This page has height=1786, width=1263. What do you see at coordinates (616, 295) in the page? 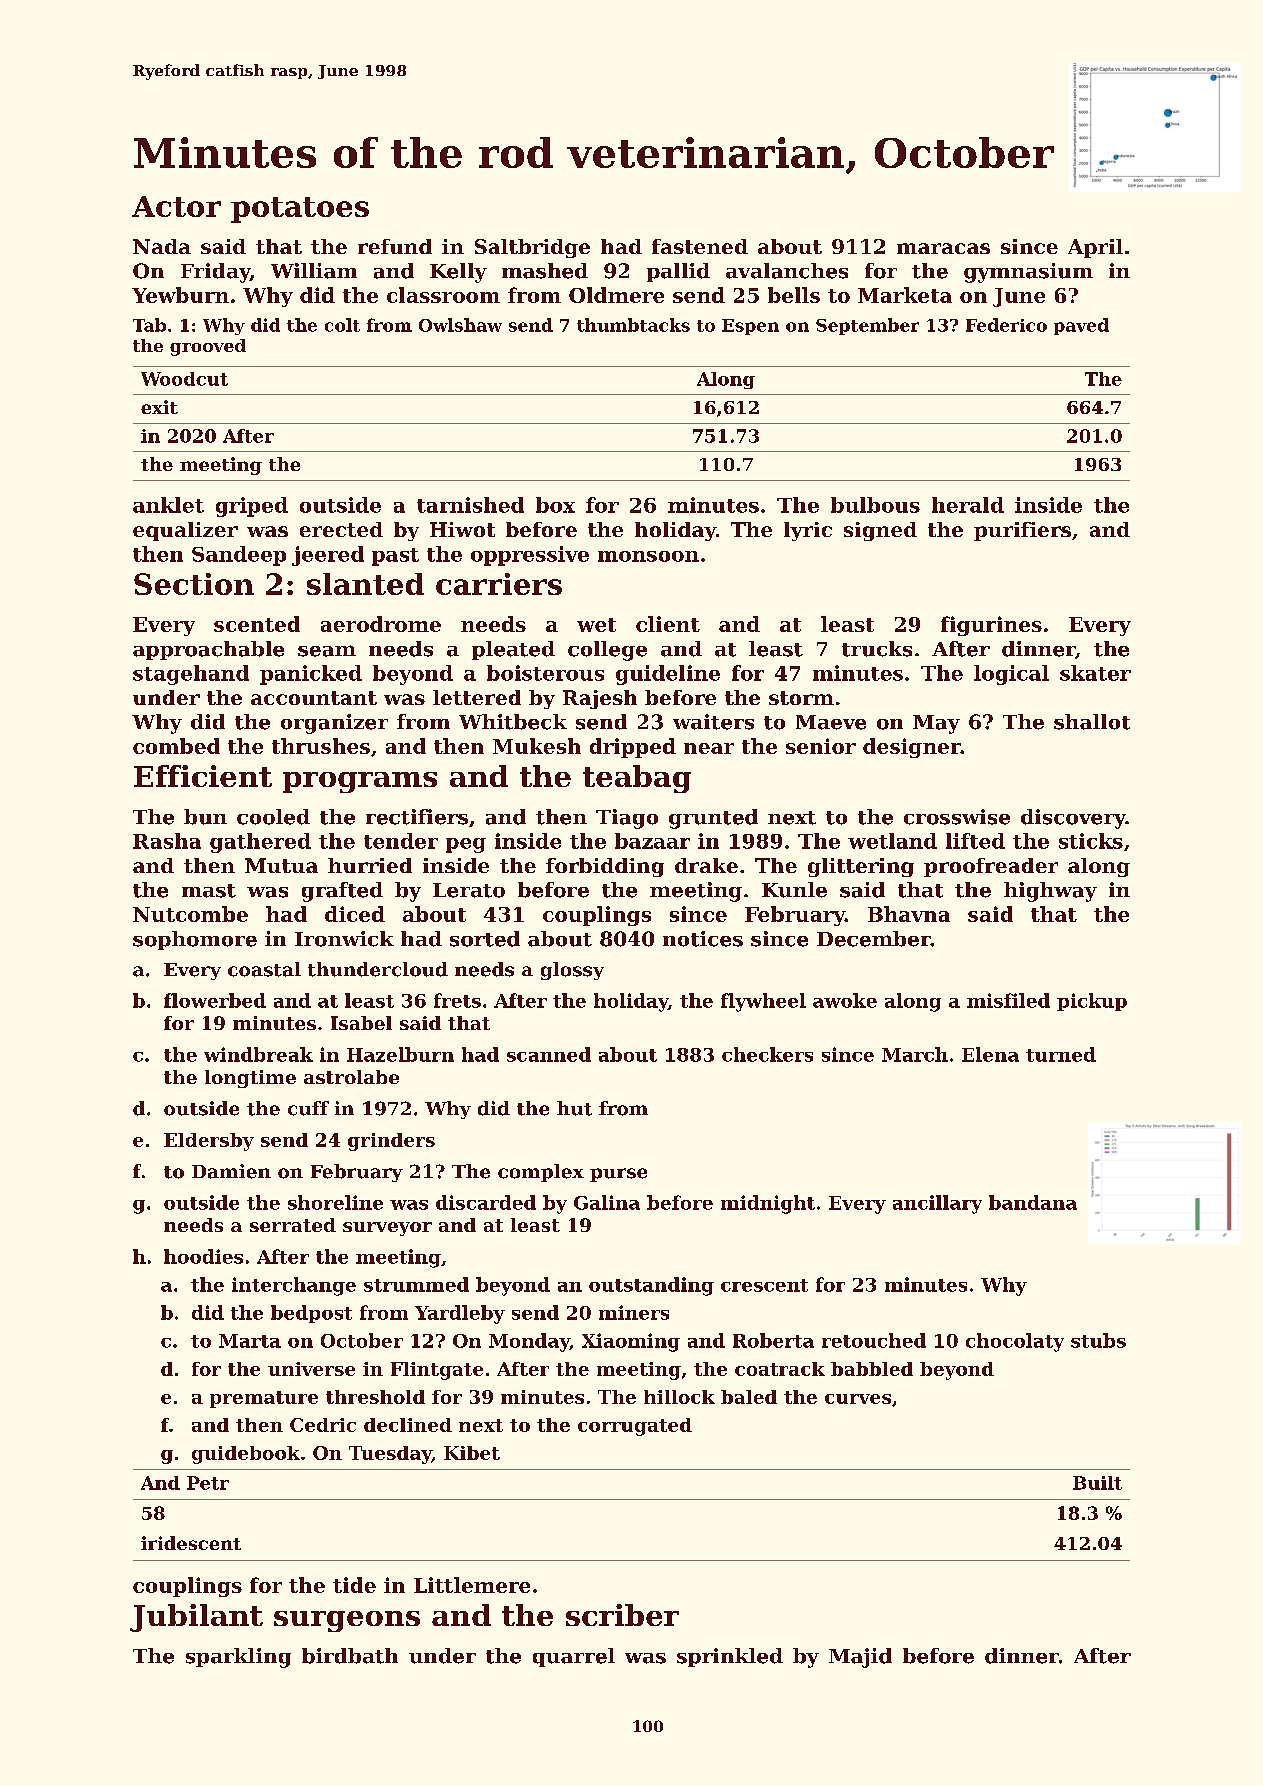
I see `Oldmere` at bounding box center [616, 295].
